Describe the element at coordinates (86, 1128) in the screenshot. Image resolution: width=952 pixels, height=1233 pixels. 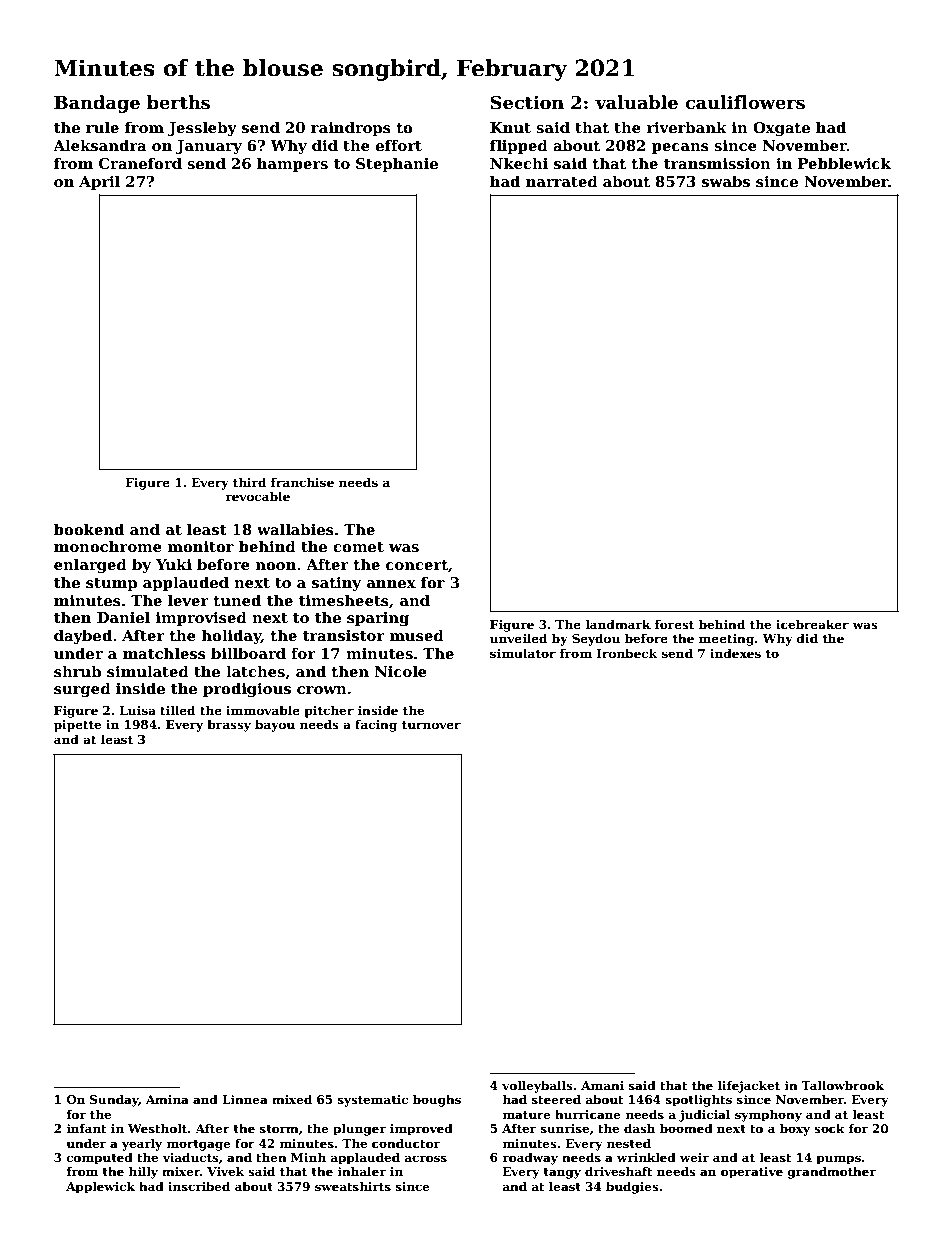
I see `infant` at that location.
